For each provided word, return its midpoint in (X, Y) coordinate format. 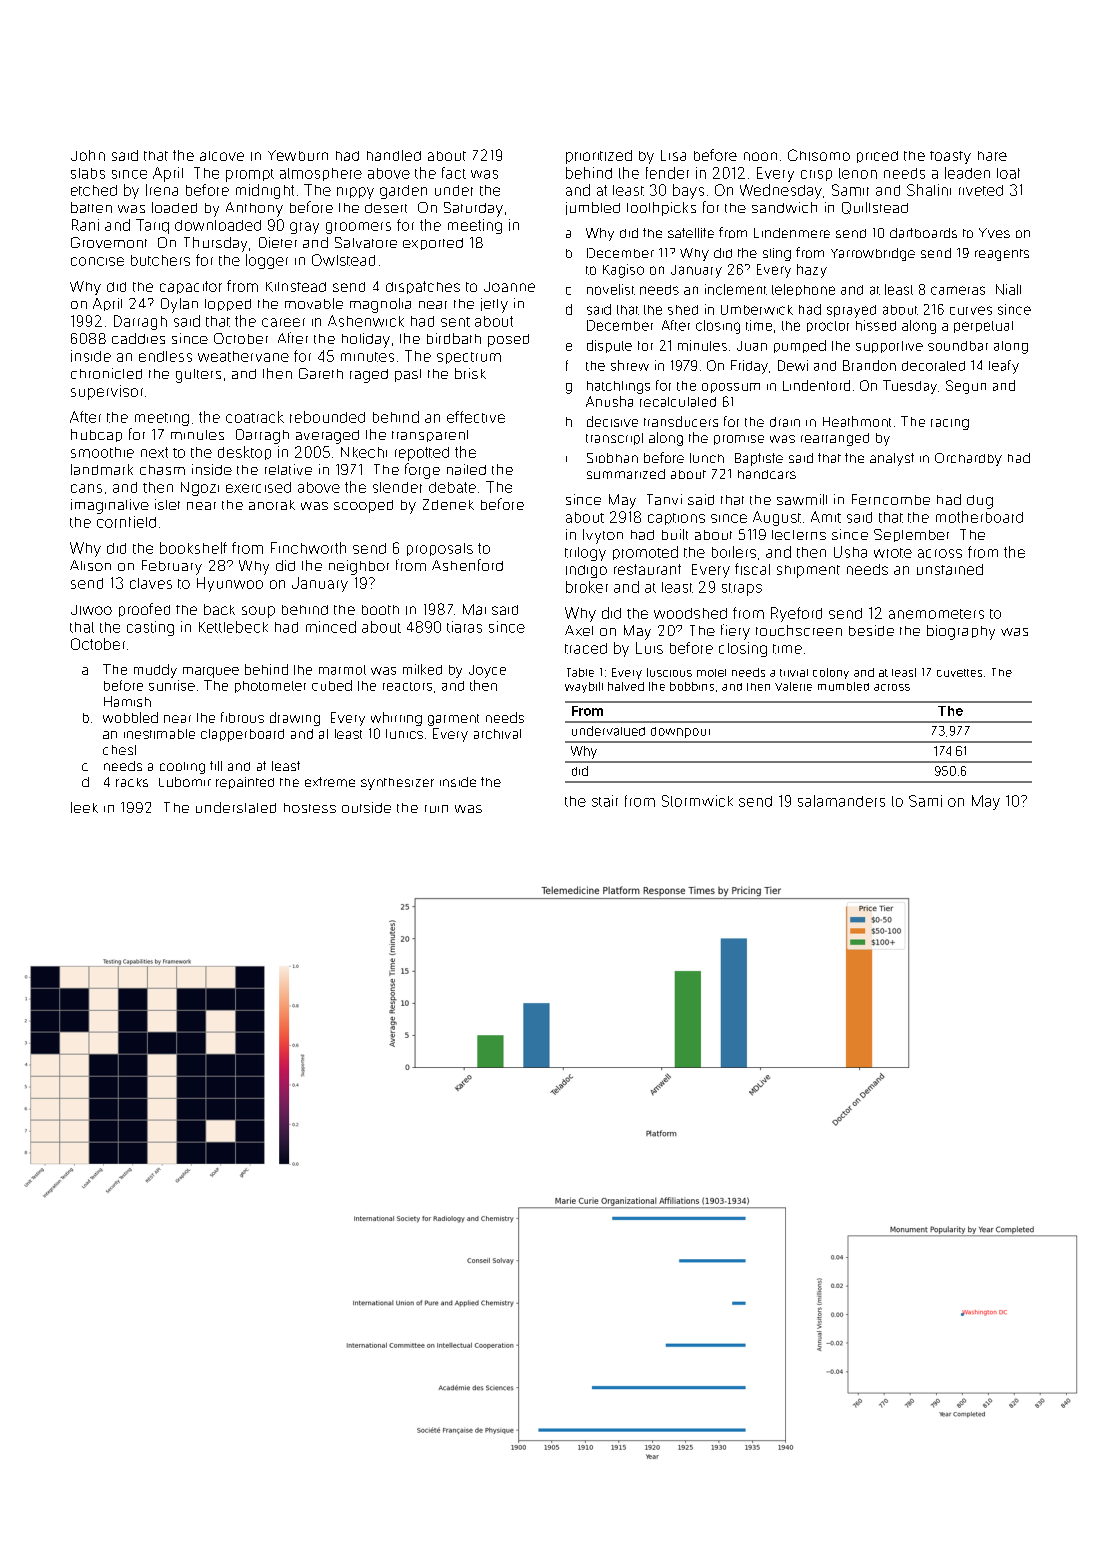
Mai (474, 609)
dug (980, 502)
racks (132, 782)
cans (86, 488)
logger (267, 261)
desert (386, 208)
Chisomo (819, 155)
